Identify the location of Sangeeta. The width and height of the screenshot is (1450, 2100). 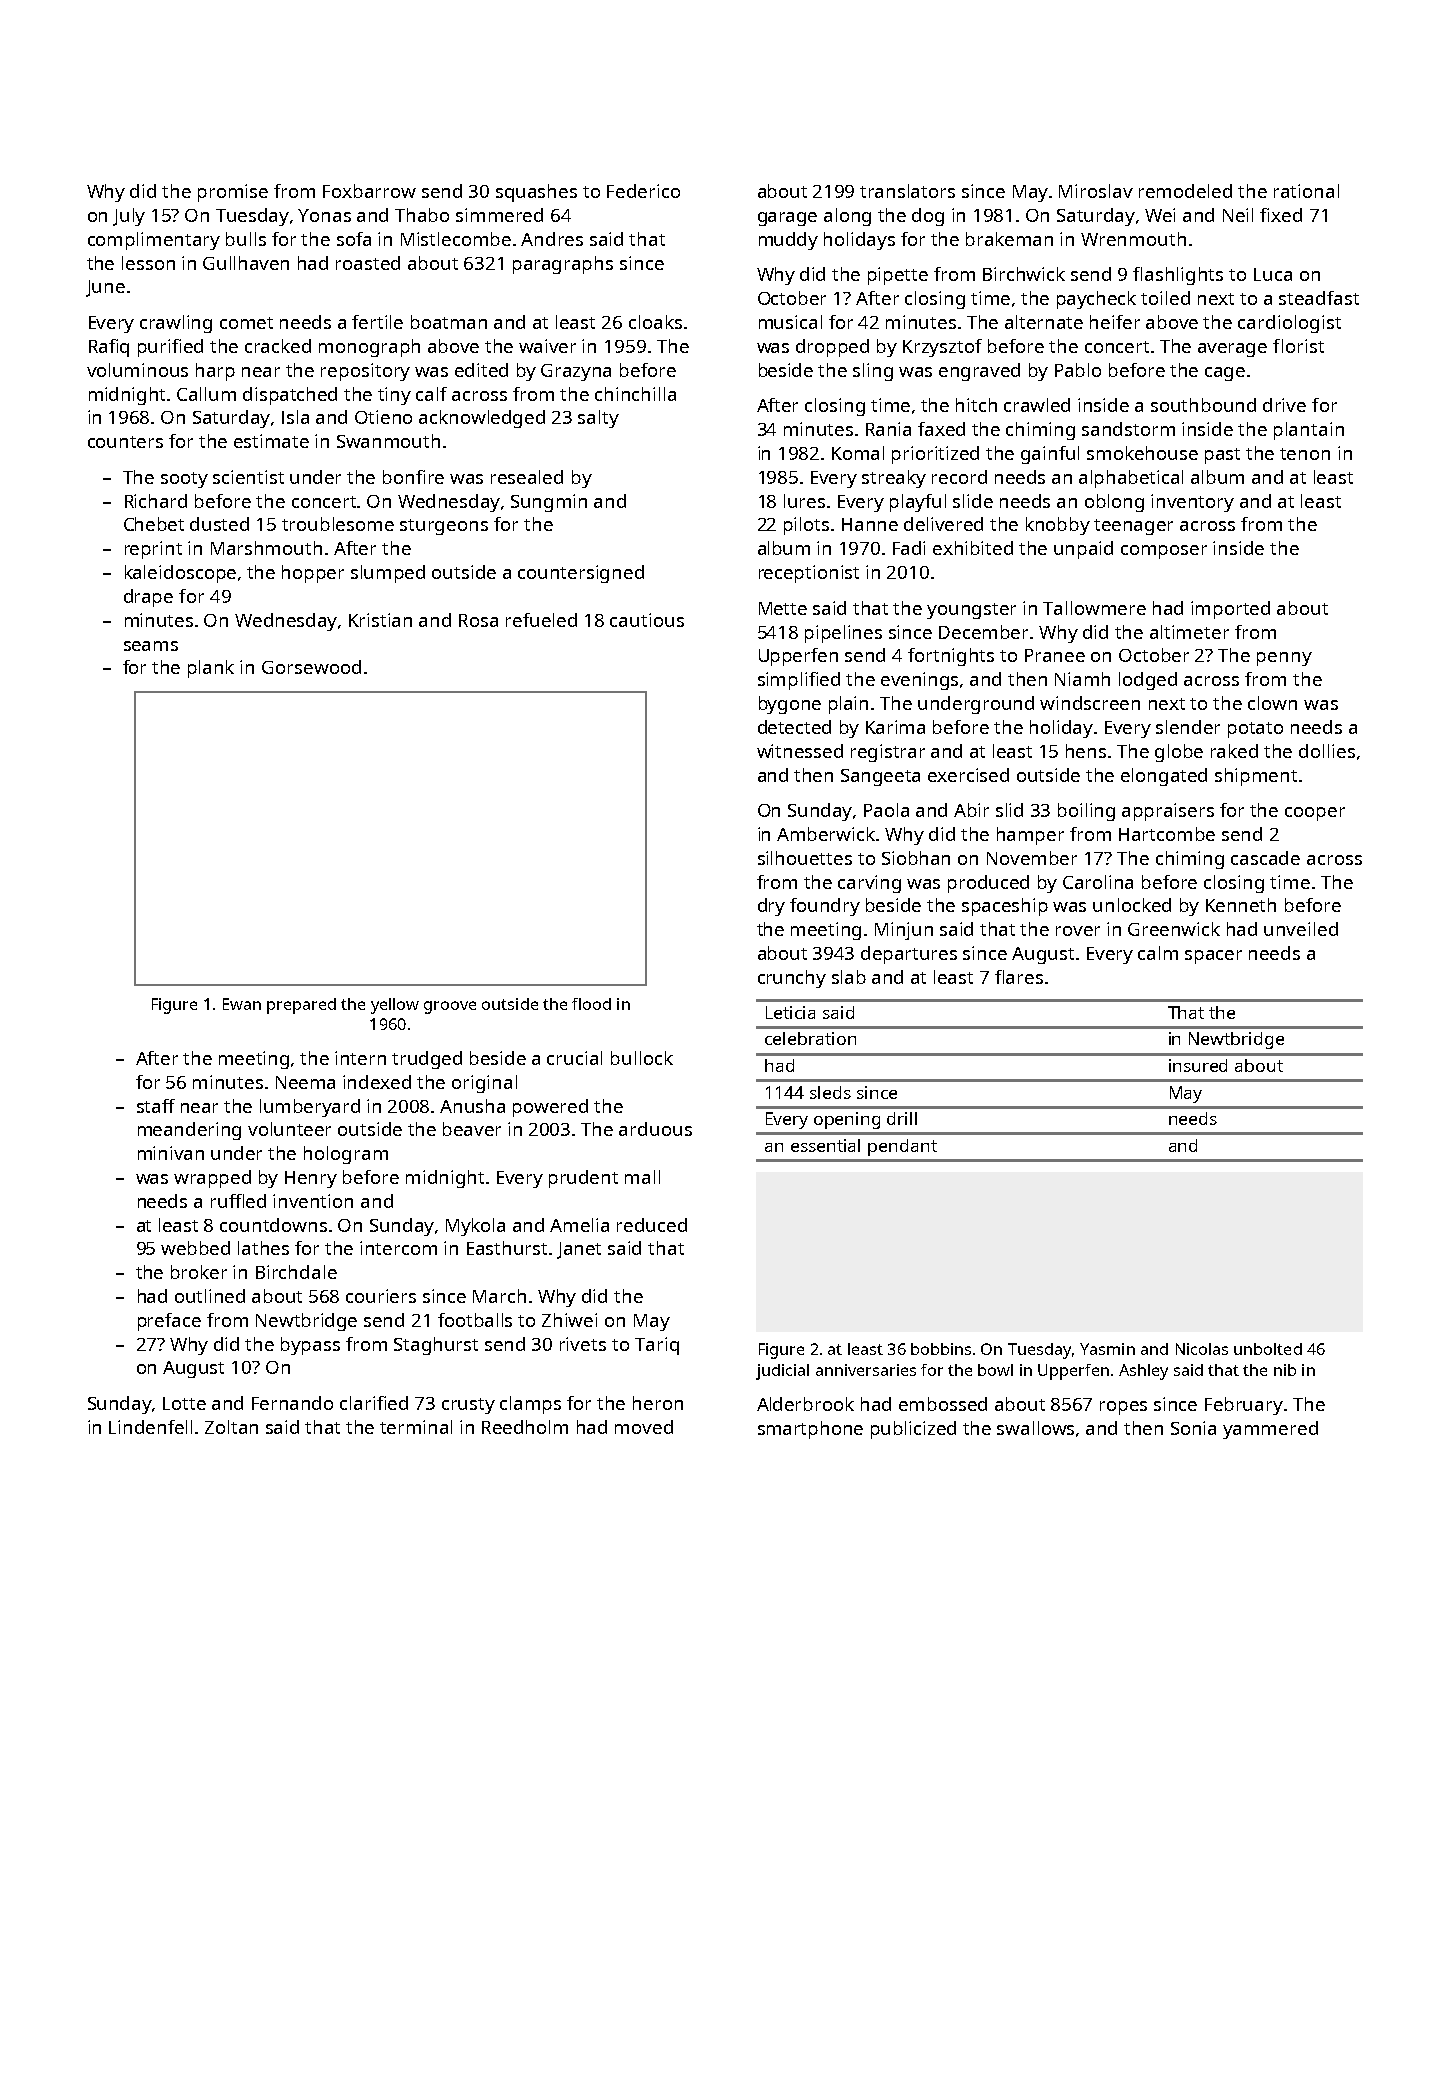
(880, 777).
